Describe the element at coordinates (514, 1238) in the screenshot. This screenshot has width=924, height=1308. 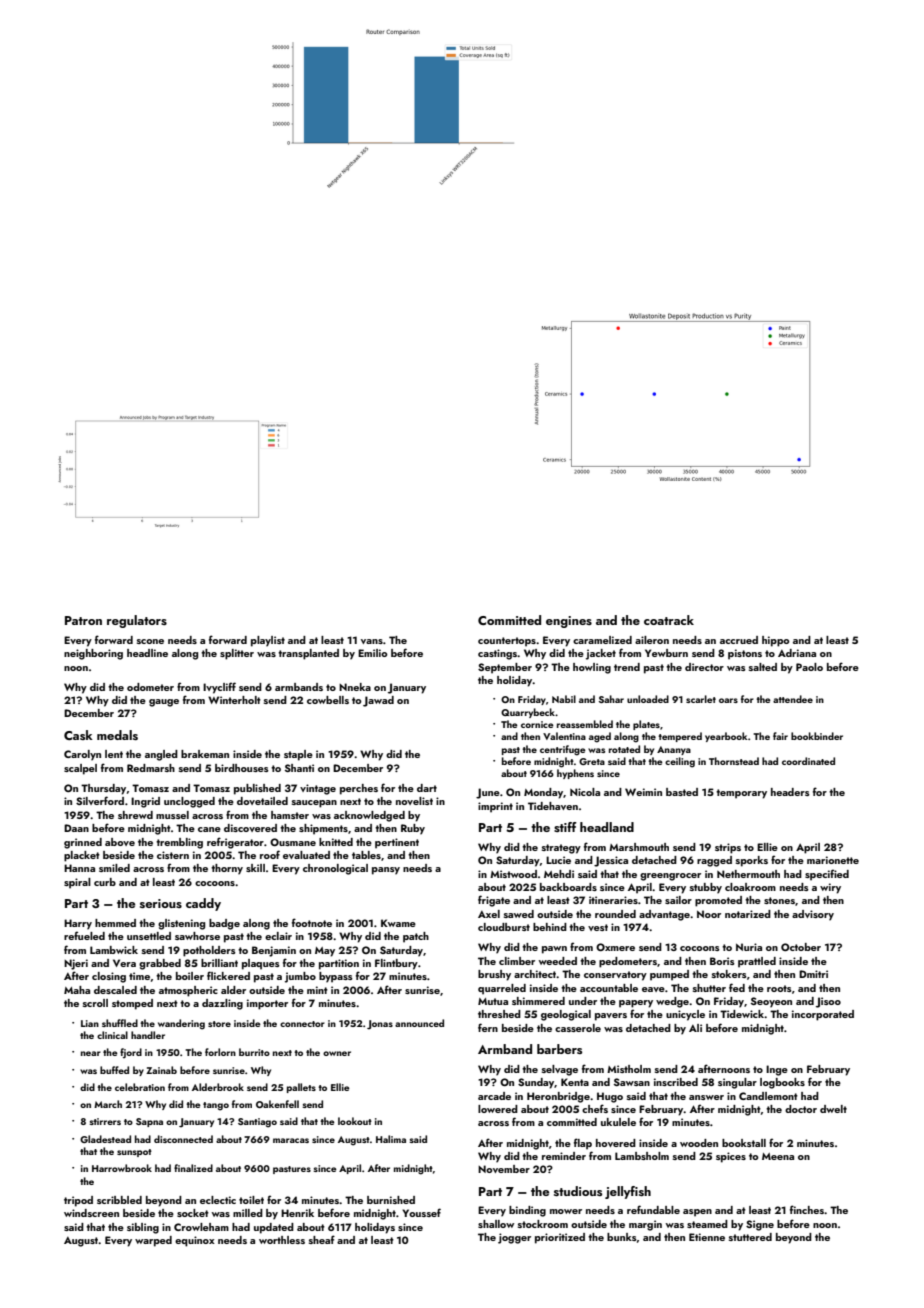
I see `jogger` at that location.
